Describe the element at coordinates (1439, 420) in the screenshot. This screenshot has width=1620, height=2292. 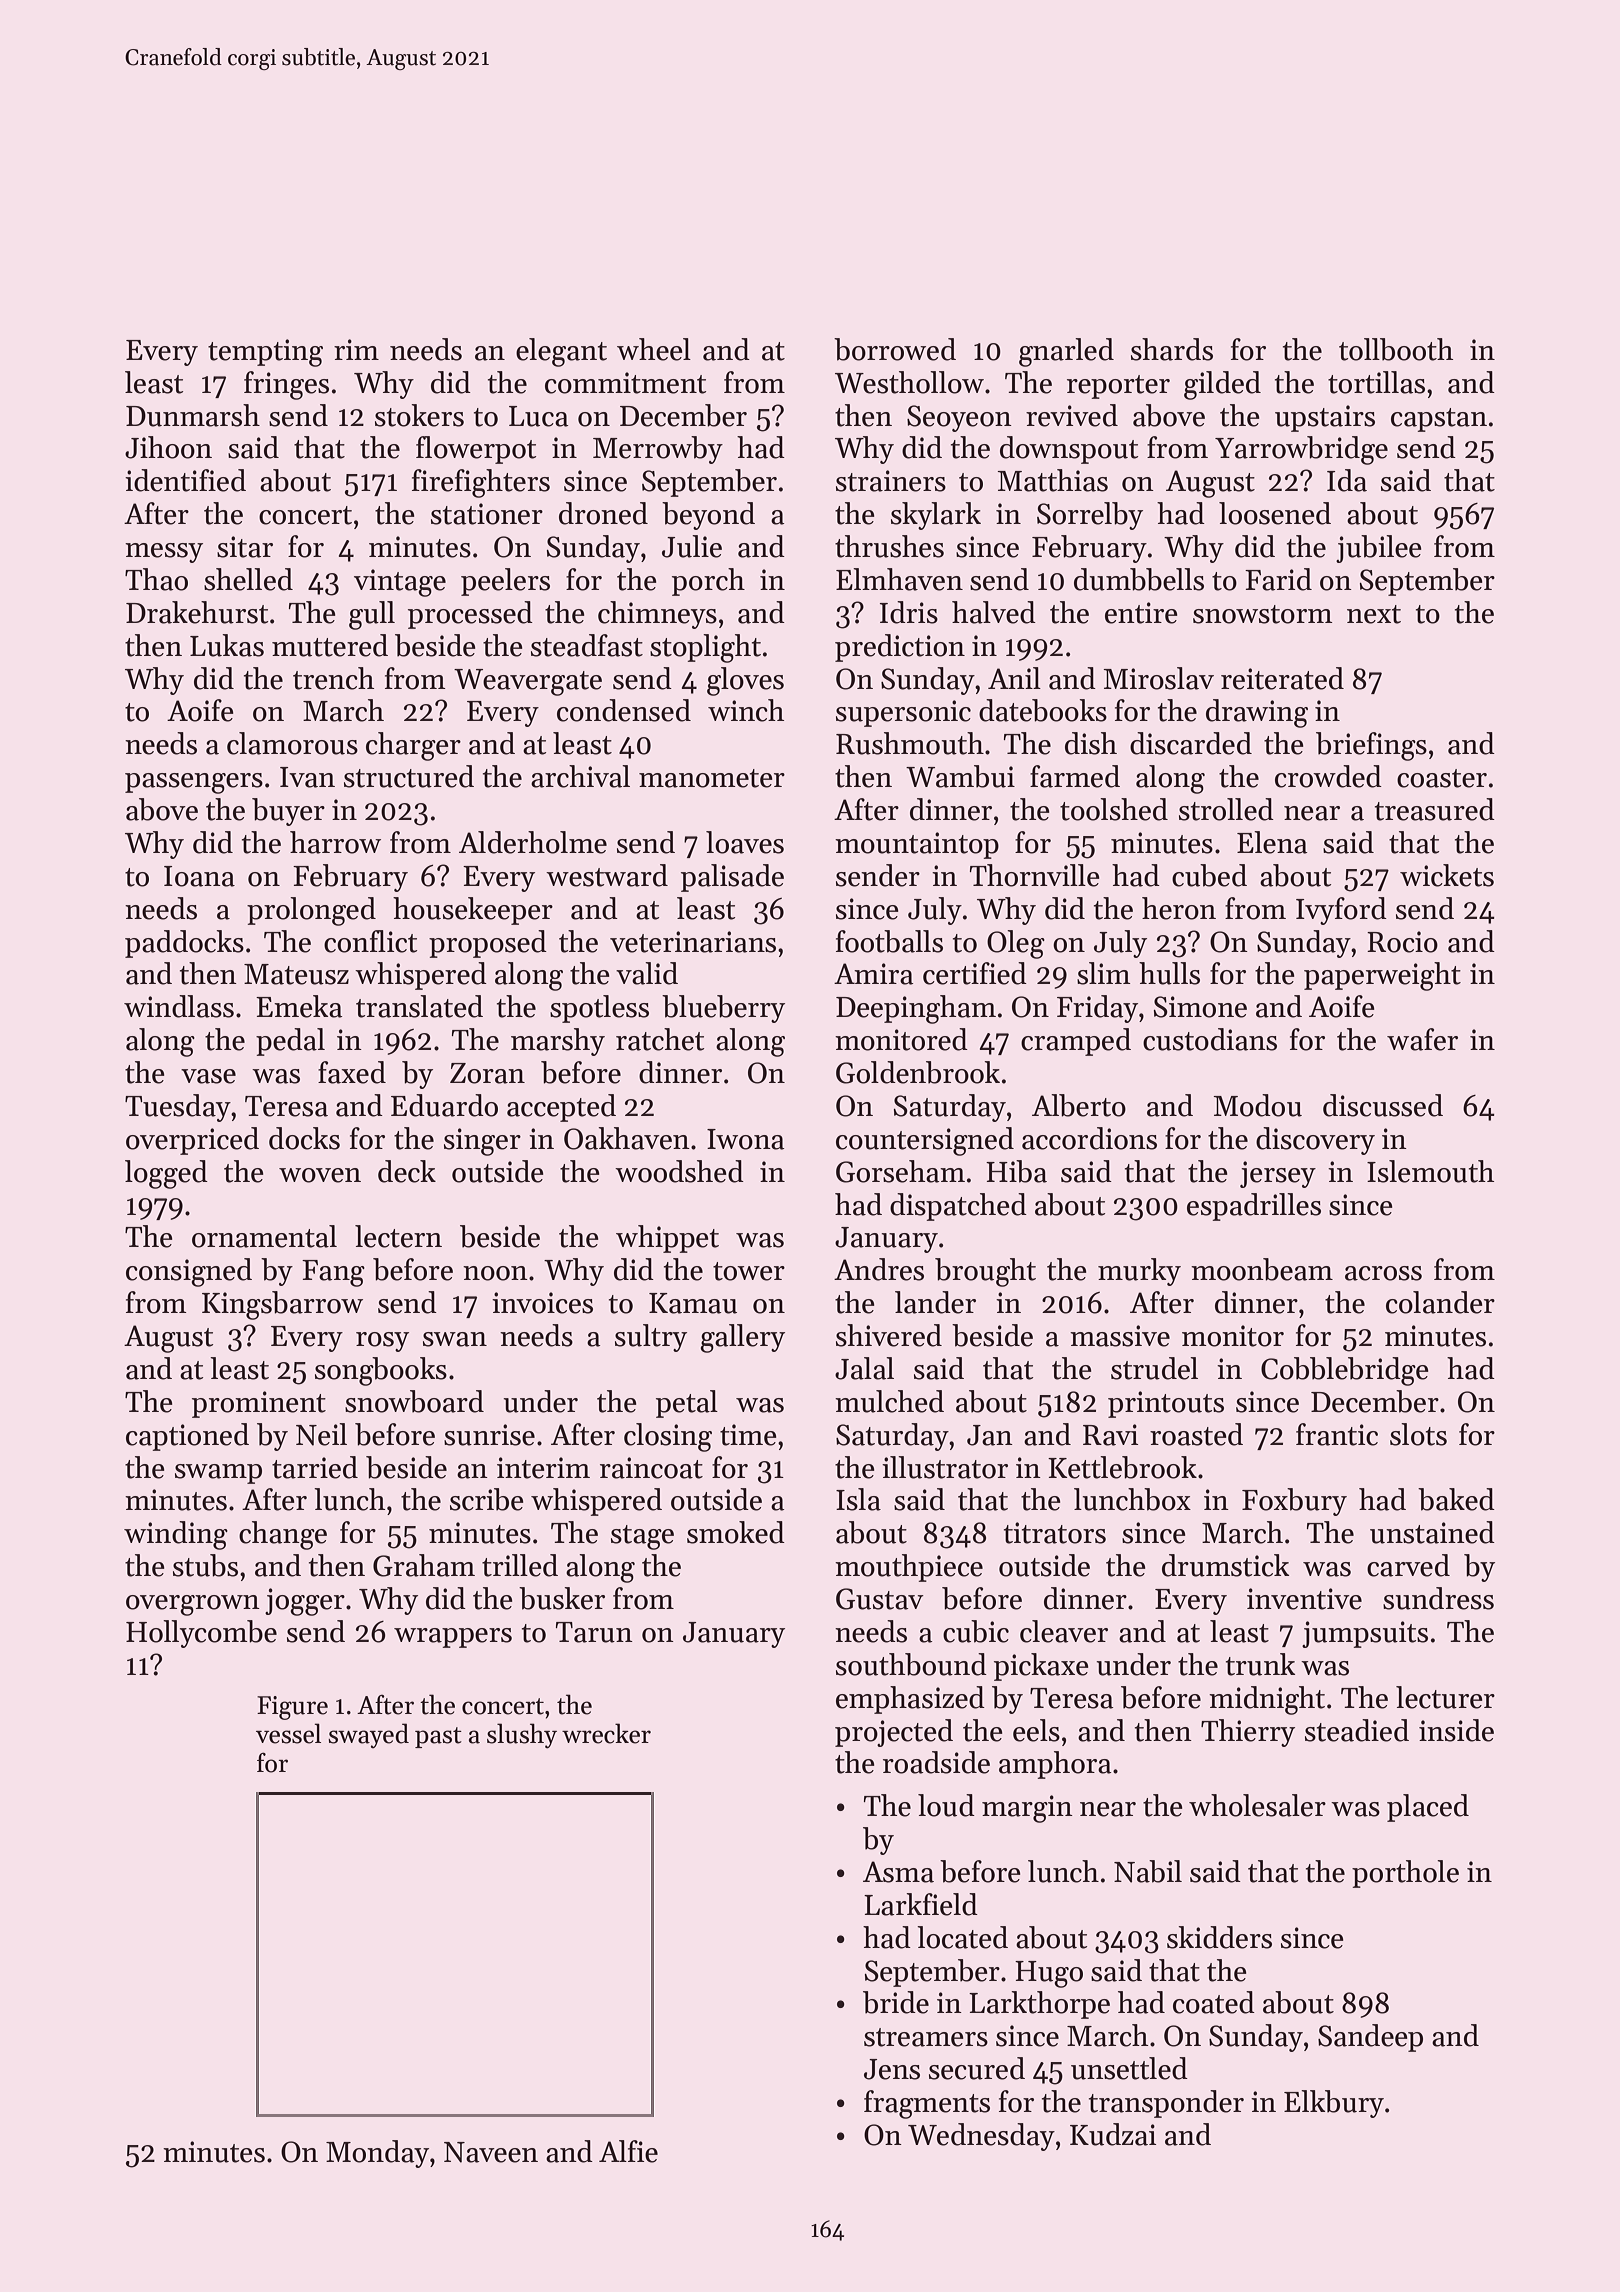
I see `capstan` at that location.
